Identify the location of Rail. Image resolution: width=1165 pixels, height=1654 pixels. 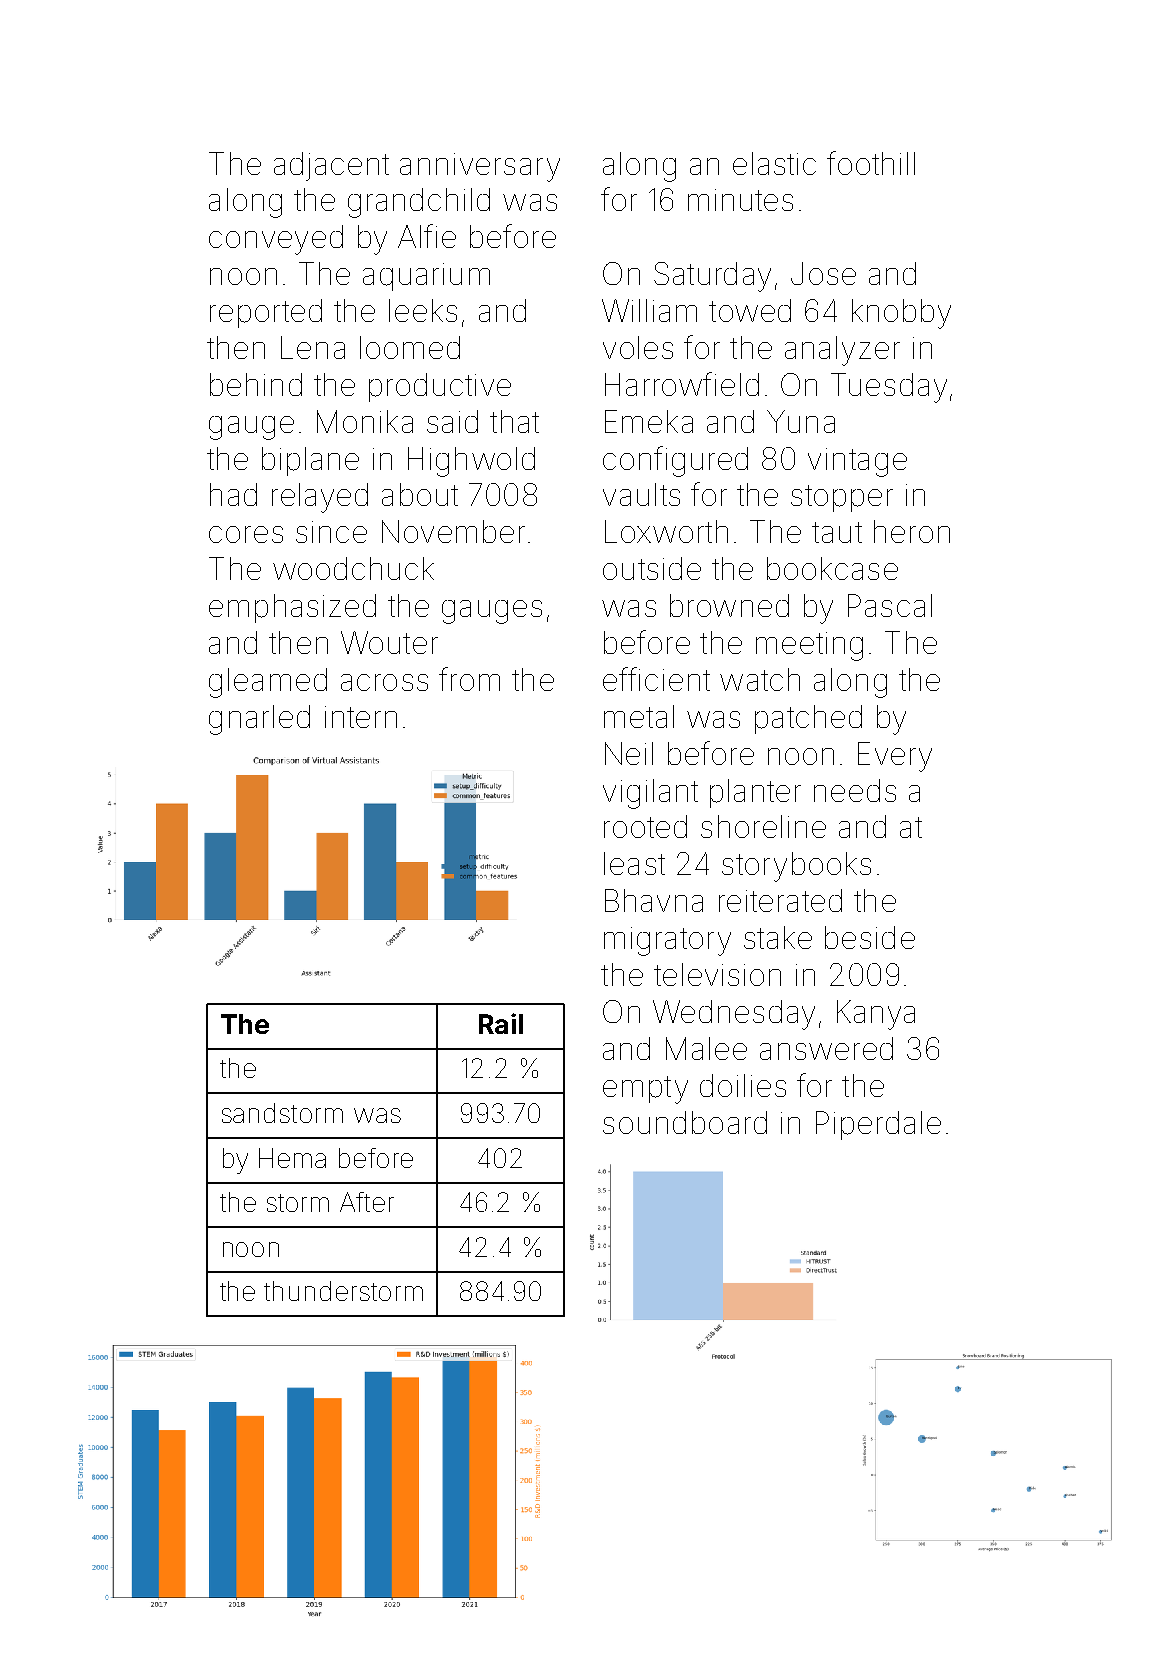
(501, 1023).
